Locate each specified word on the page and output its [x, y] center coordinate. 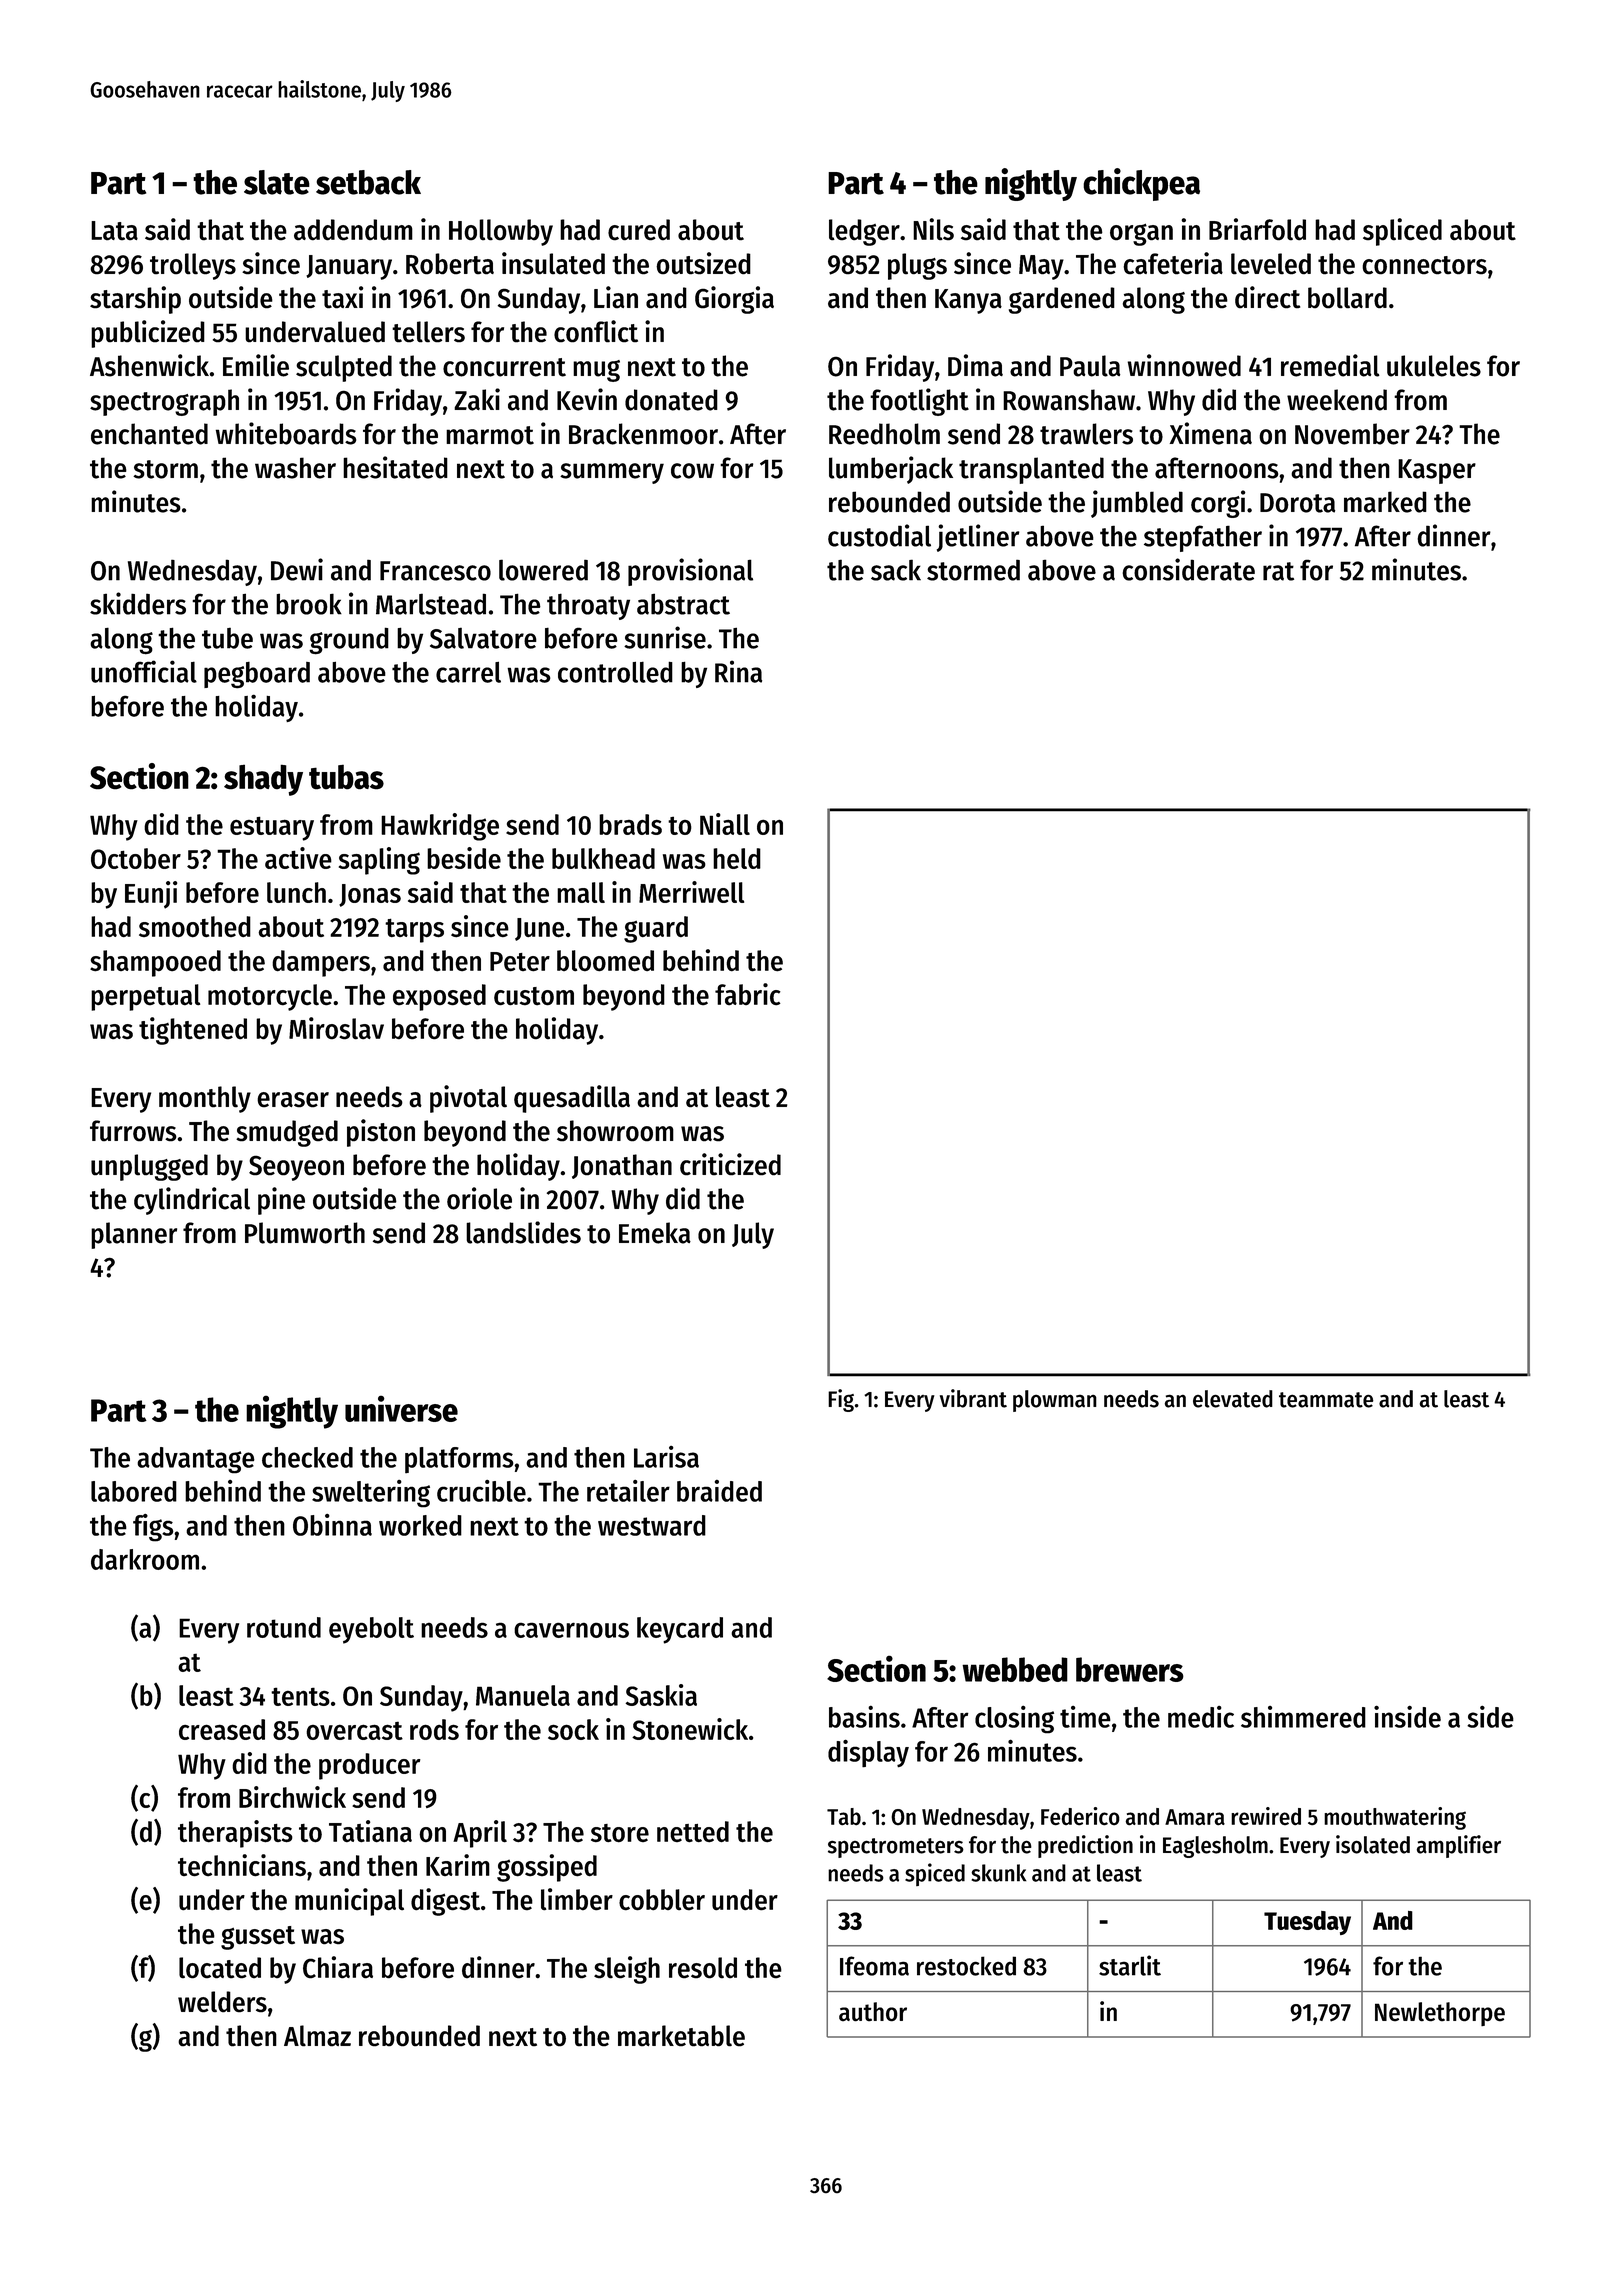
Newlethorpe [1440, 2014]
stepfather [1203, 538]
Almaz [317, 2036]
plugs [917, 266]
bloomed [605, 961]
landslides [523, 1232]
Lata [114, 231]
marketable [681, 2036]
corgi [1218, 504]
